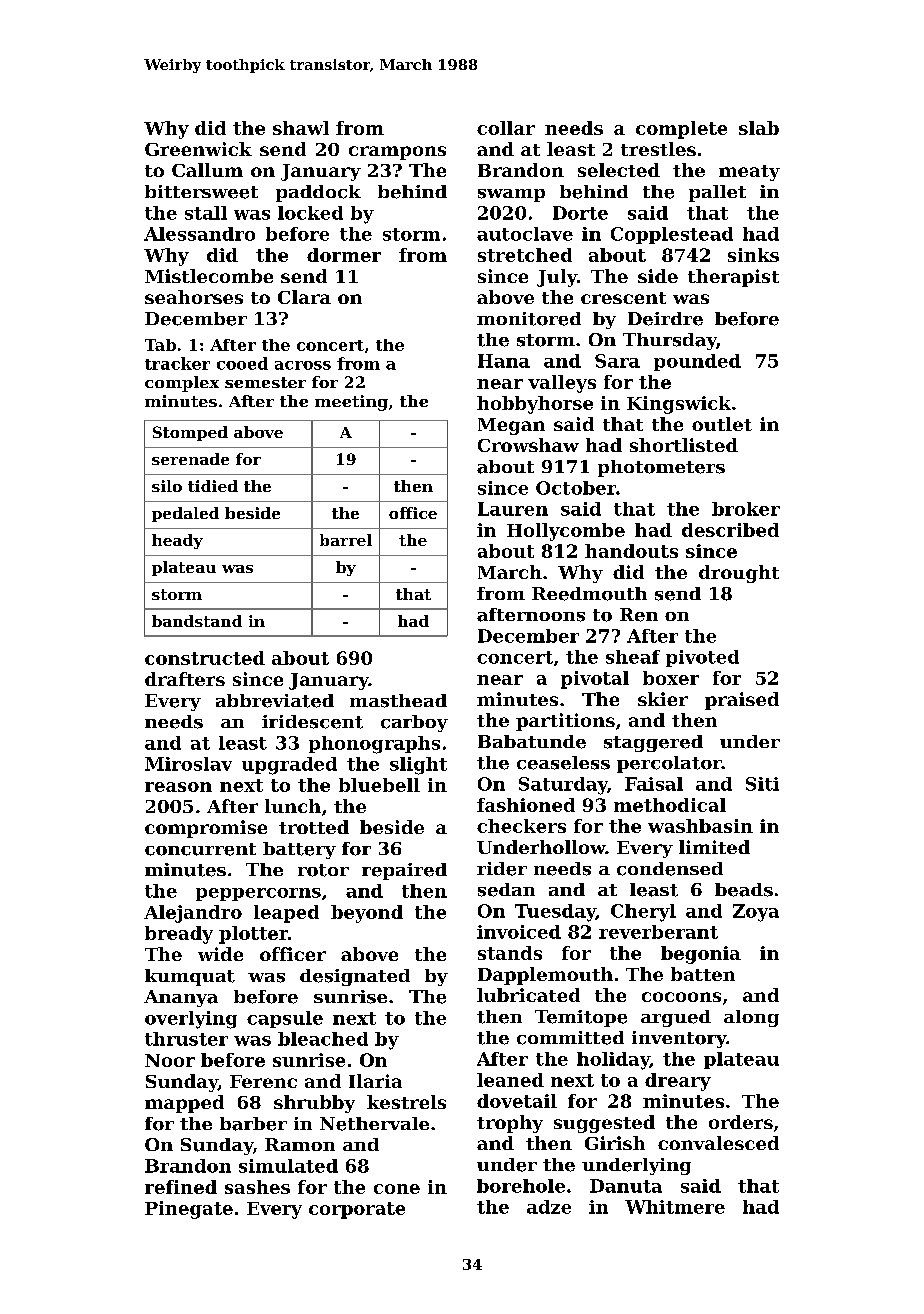 The image size is (924, 1314). What do you see at coordinates (510, 1080) in the image?
I see `leaned` at bounding box center [510, 1080].
